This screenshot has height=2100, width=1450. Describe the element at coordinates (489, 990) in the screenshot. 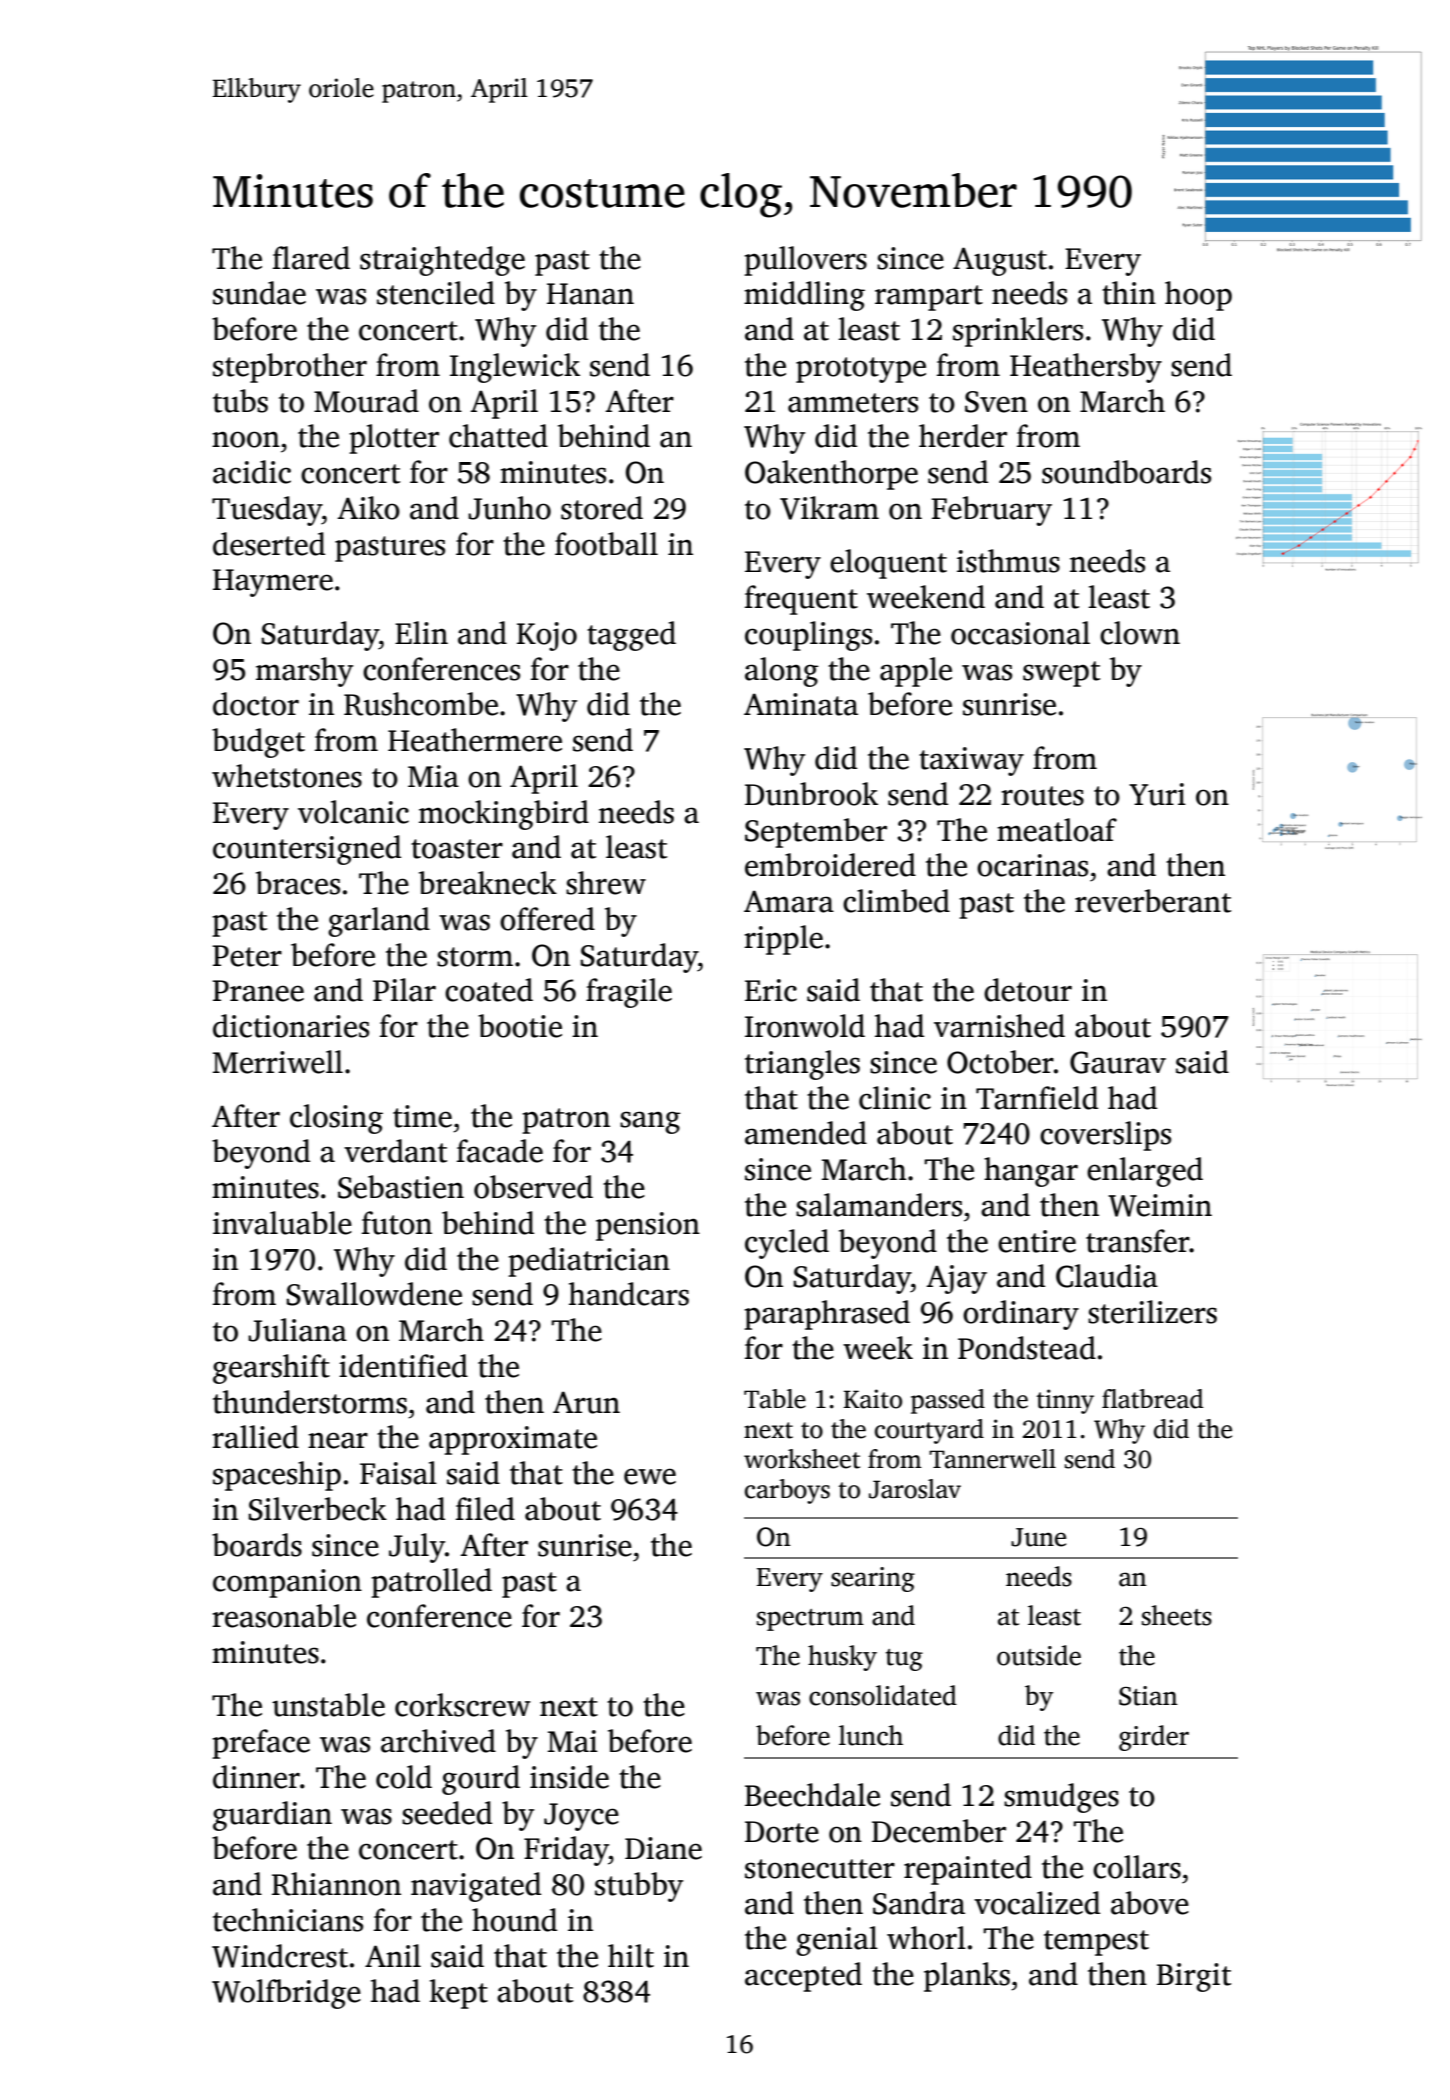

I see `coated` at that location.
